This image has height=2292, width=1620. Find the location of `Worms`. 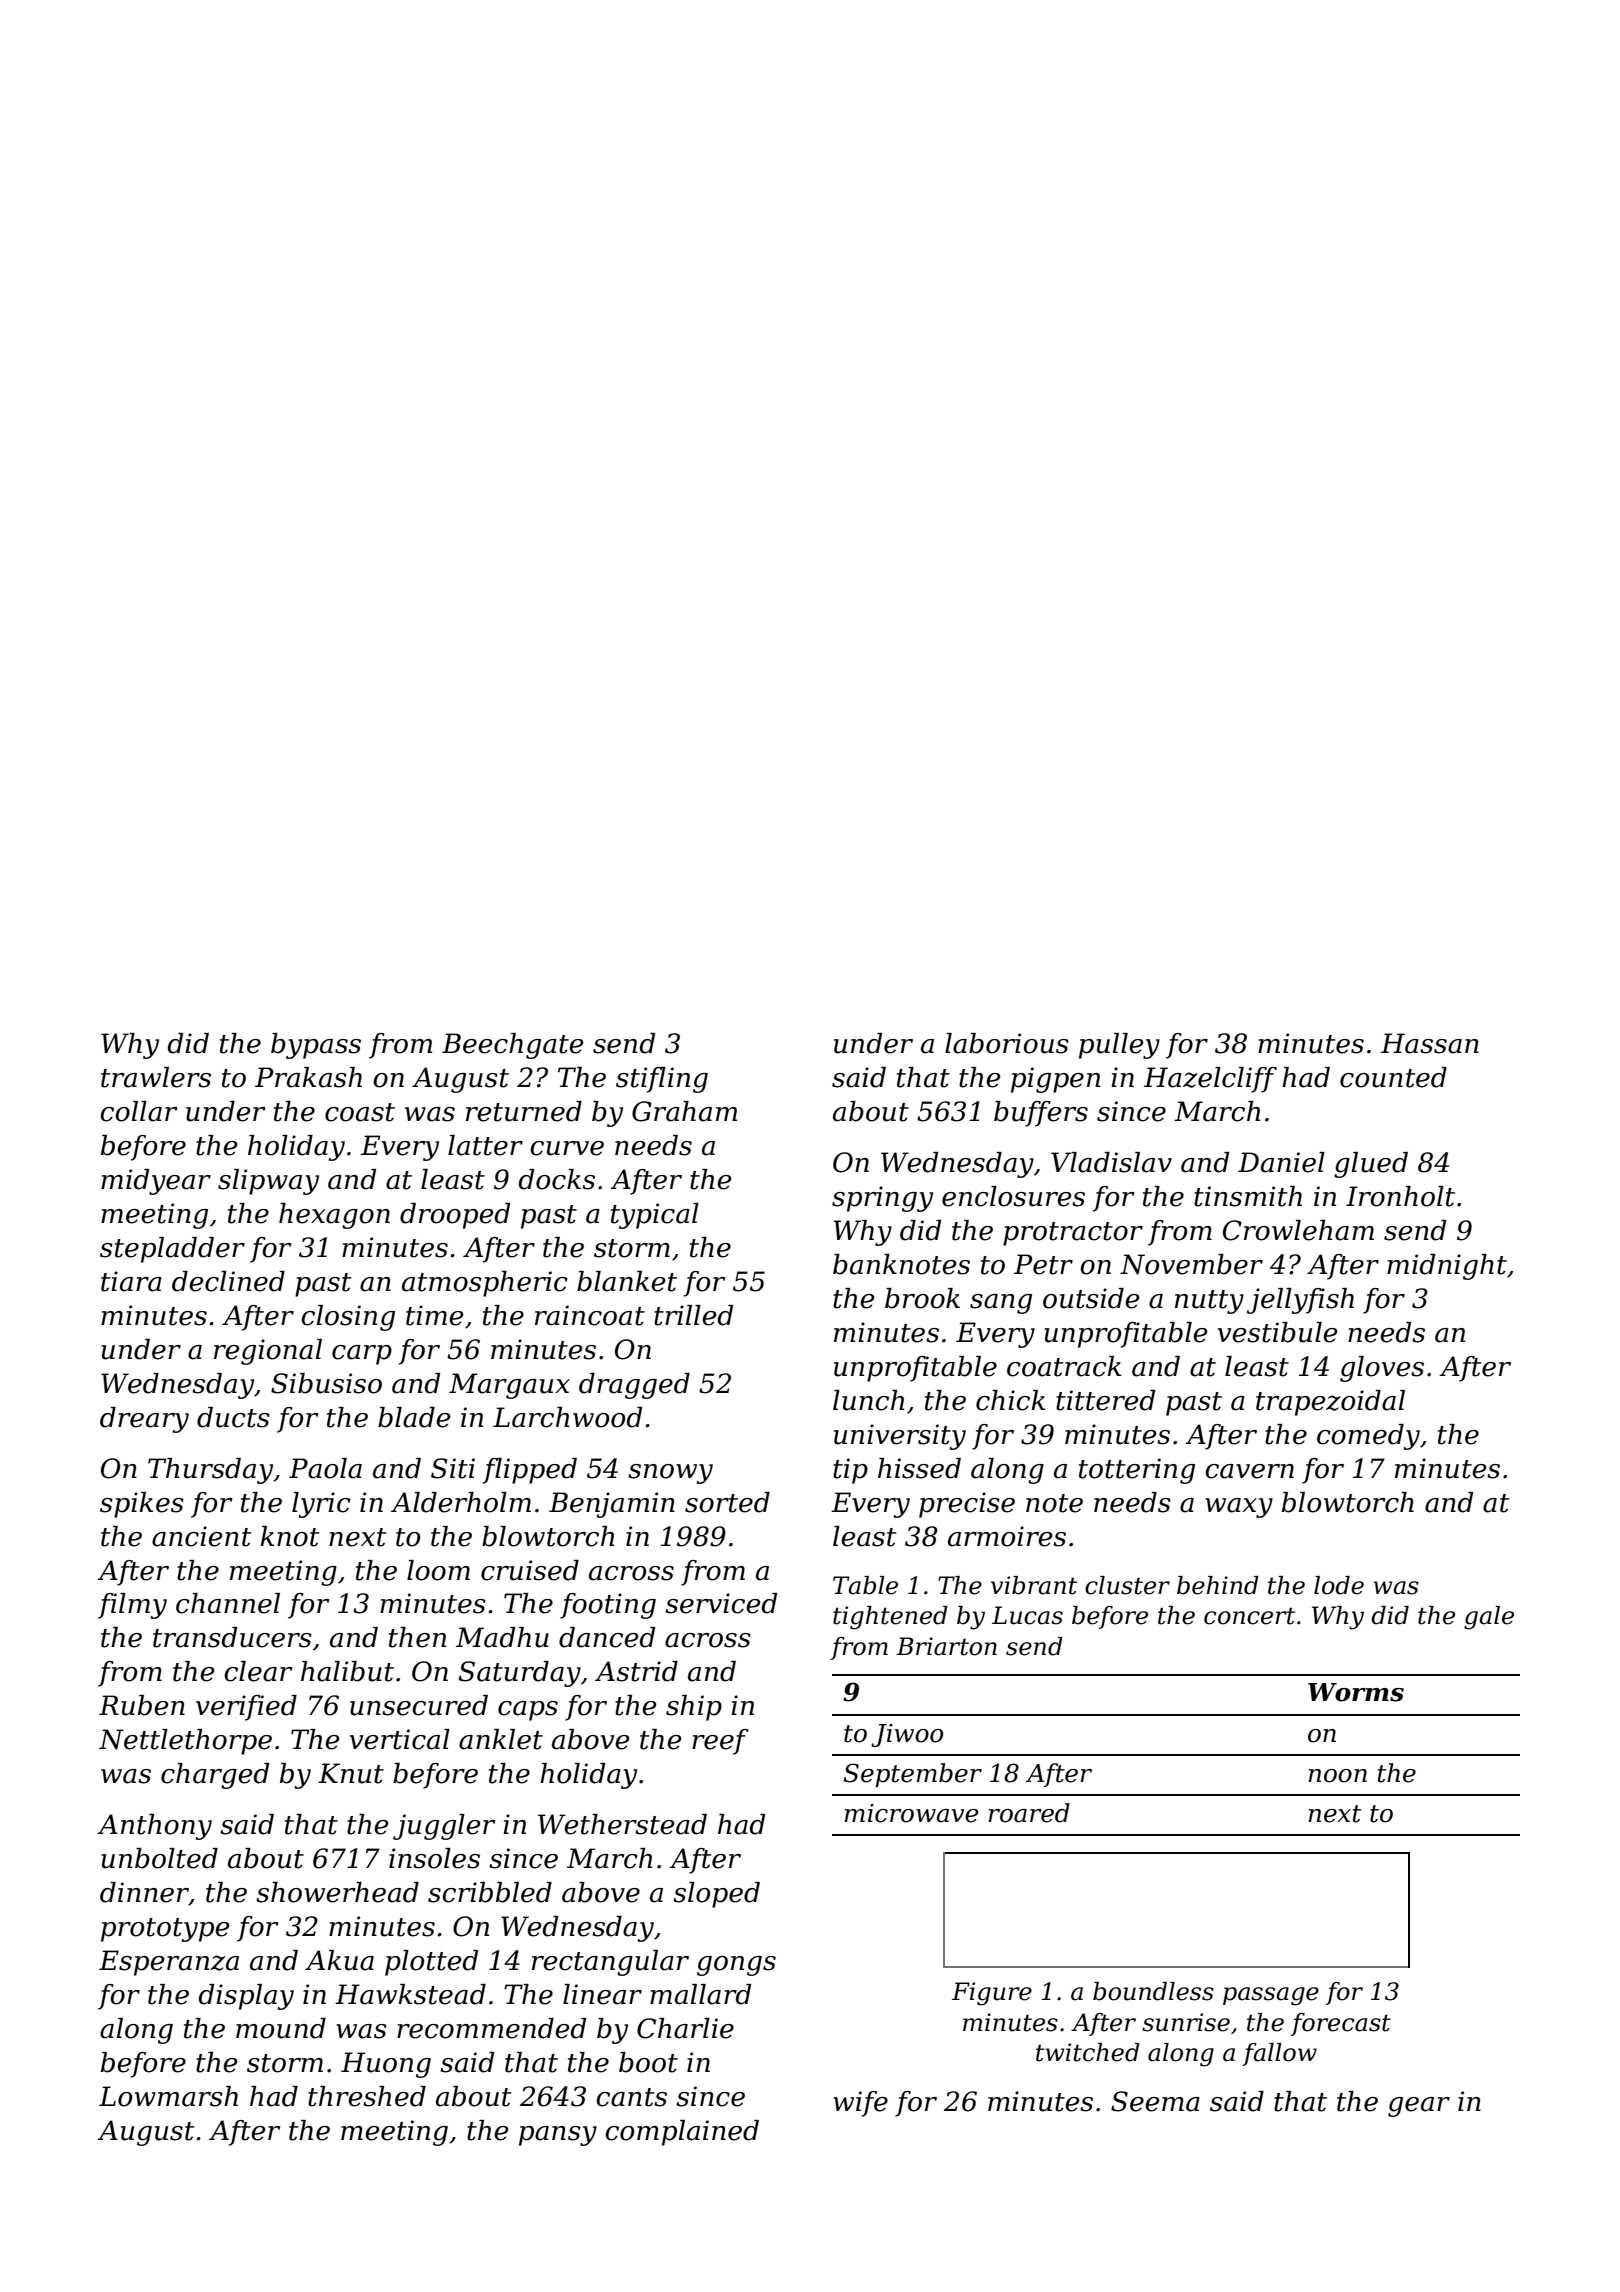

Worms is located at coordinates (1356, 1692).
